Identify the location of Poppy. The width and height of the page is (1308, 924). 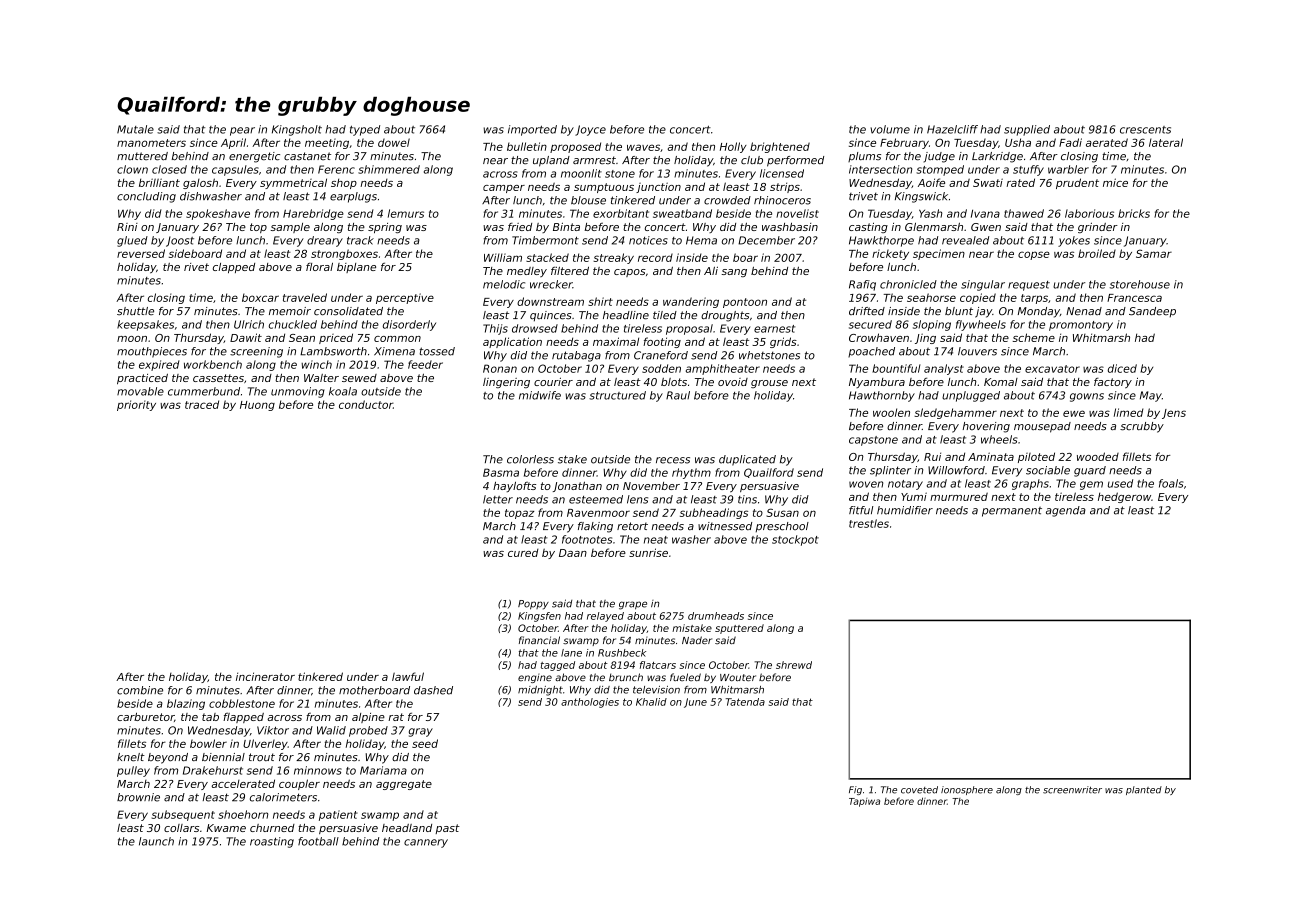
(533, 605).
